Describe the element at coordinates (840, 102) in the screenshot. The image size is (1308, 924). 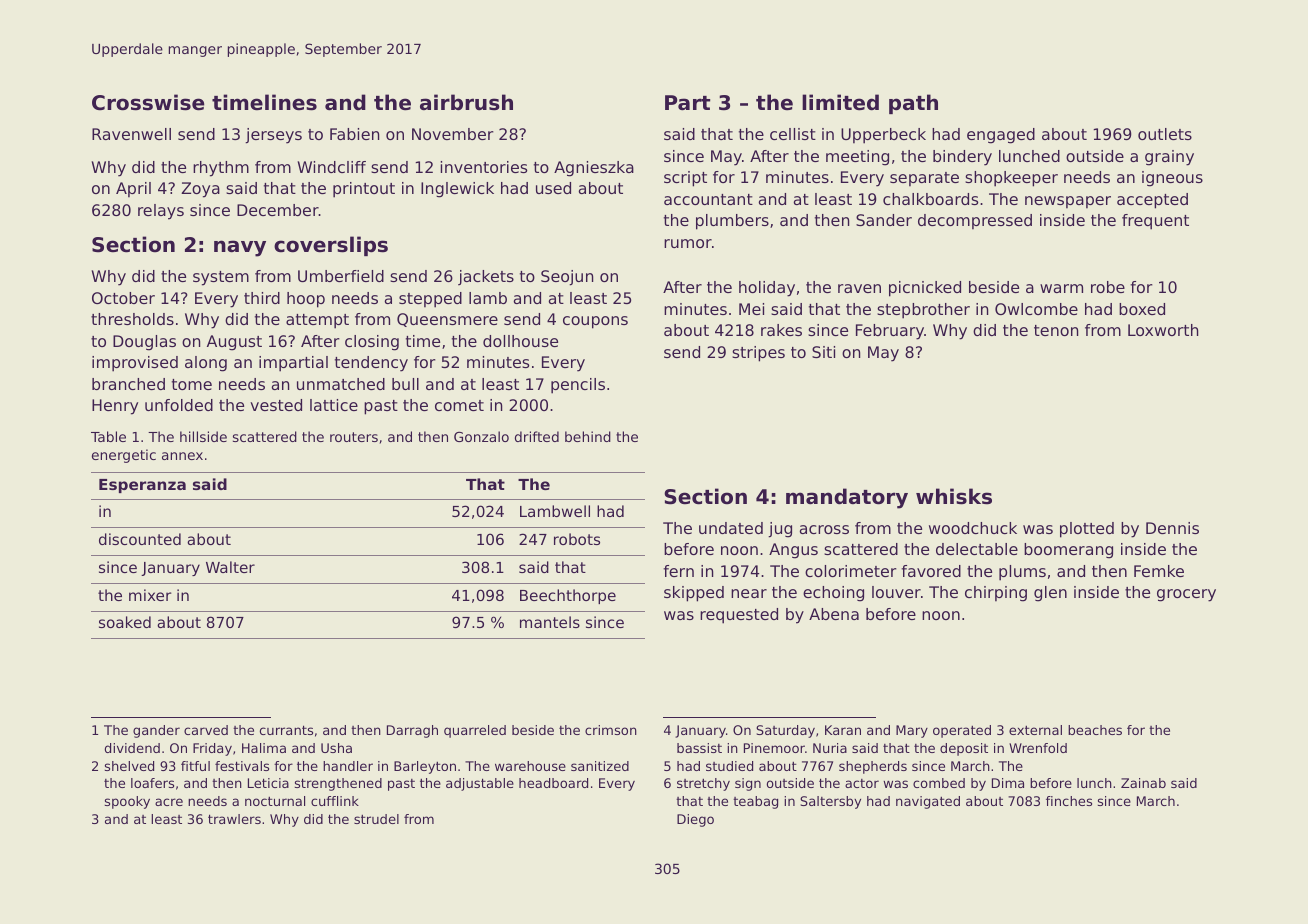
I see `limited` at that location.
